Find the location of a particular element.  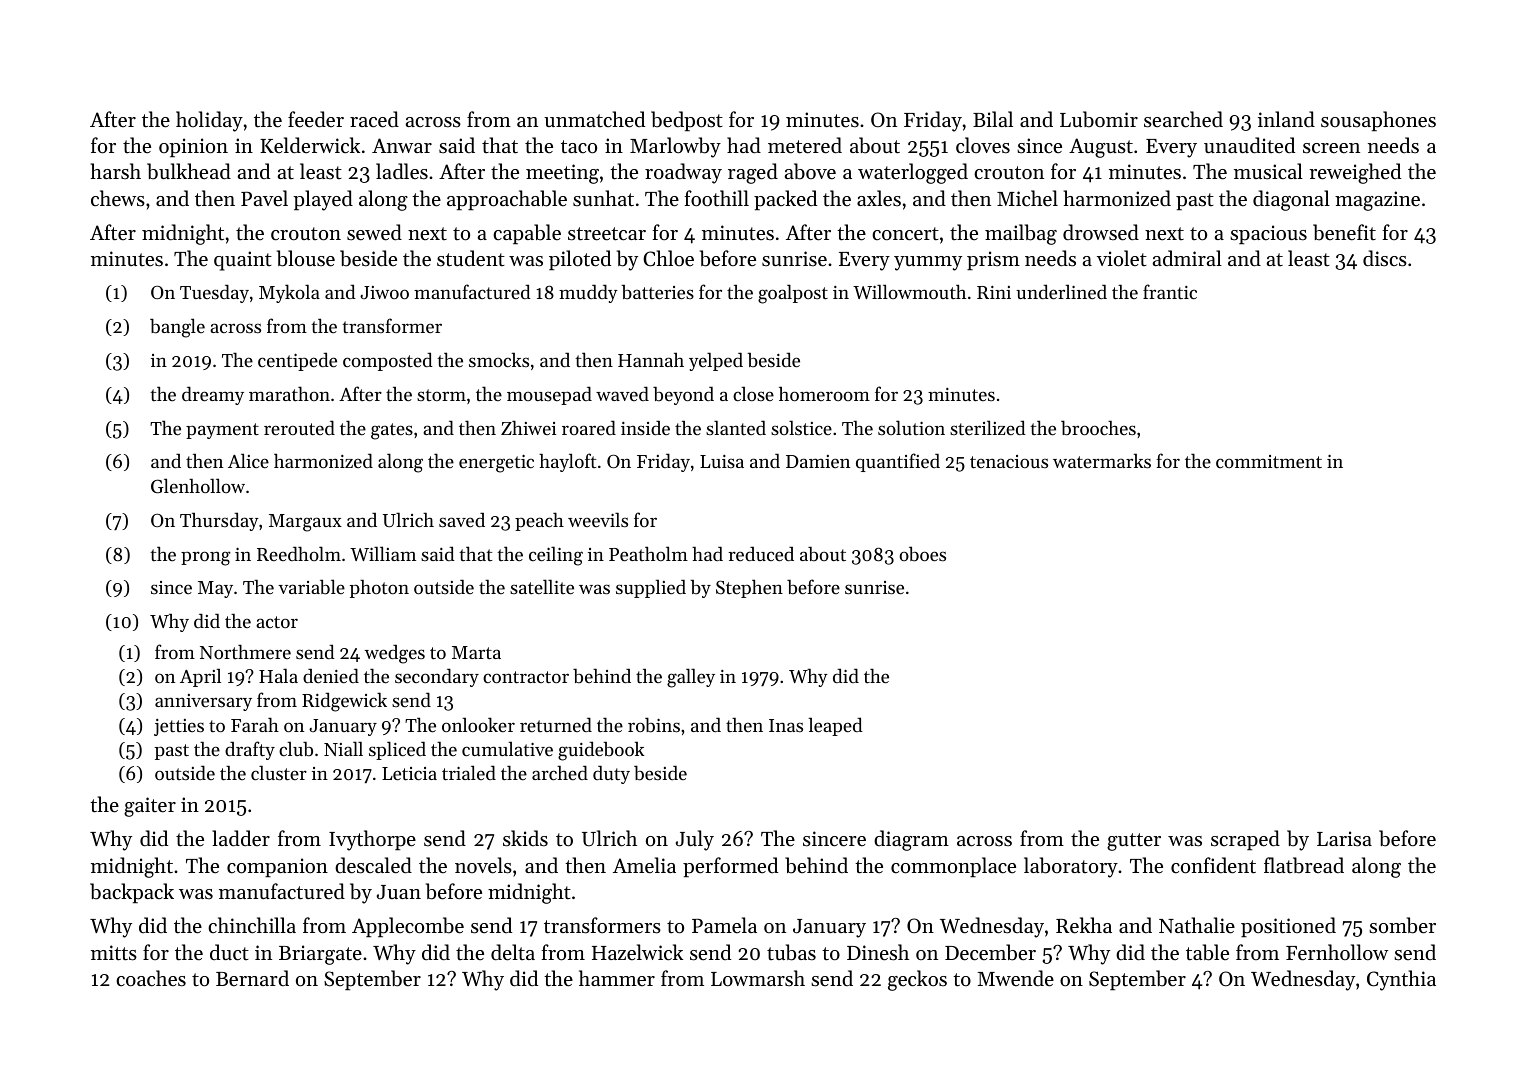

Damien is located at coordinates (818, 461).
